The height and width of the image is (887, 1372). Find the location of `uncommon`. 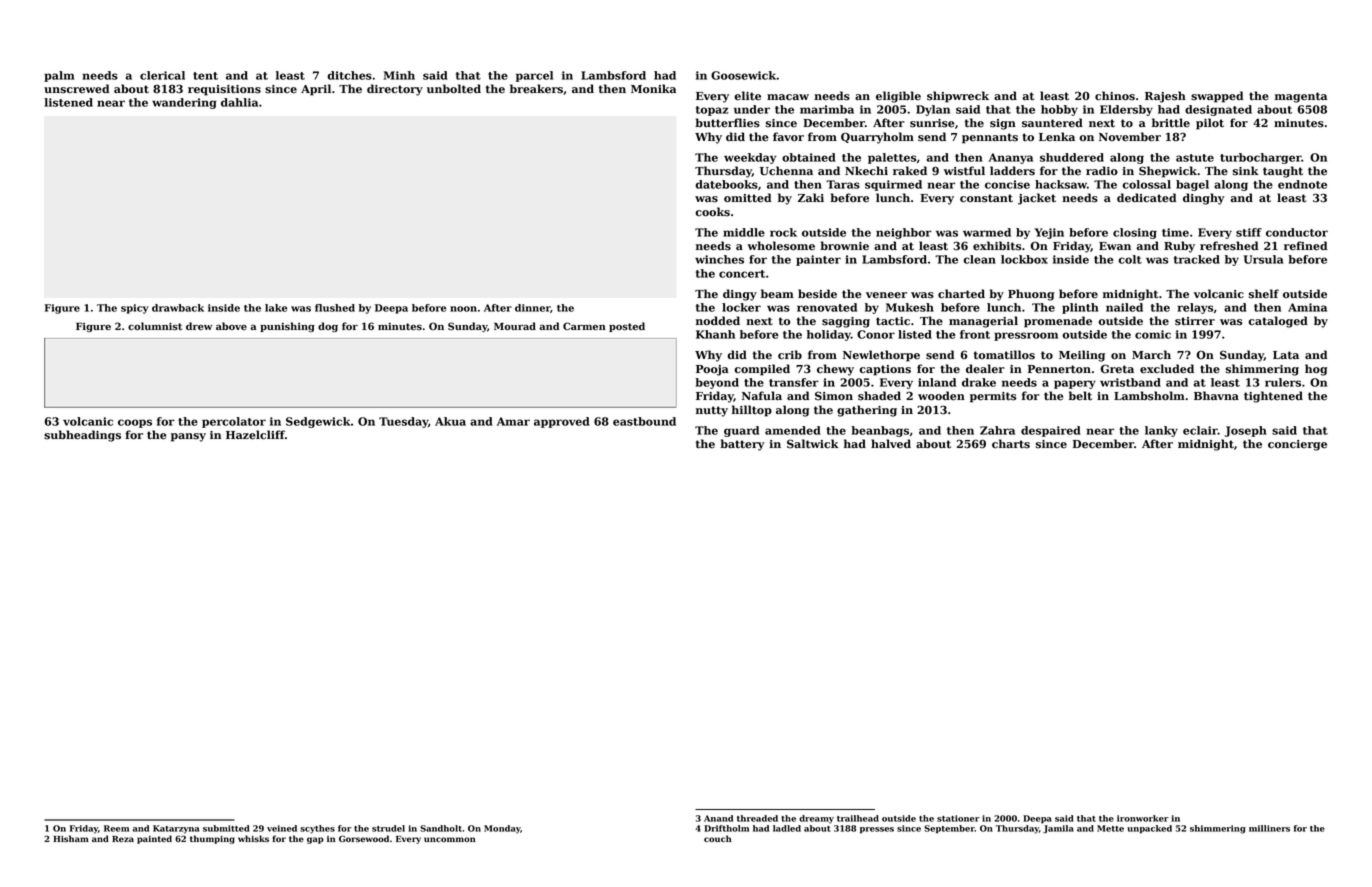

uncommon is located at coordinates (450, 839).
